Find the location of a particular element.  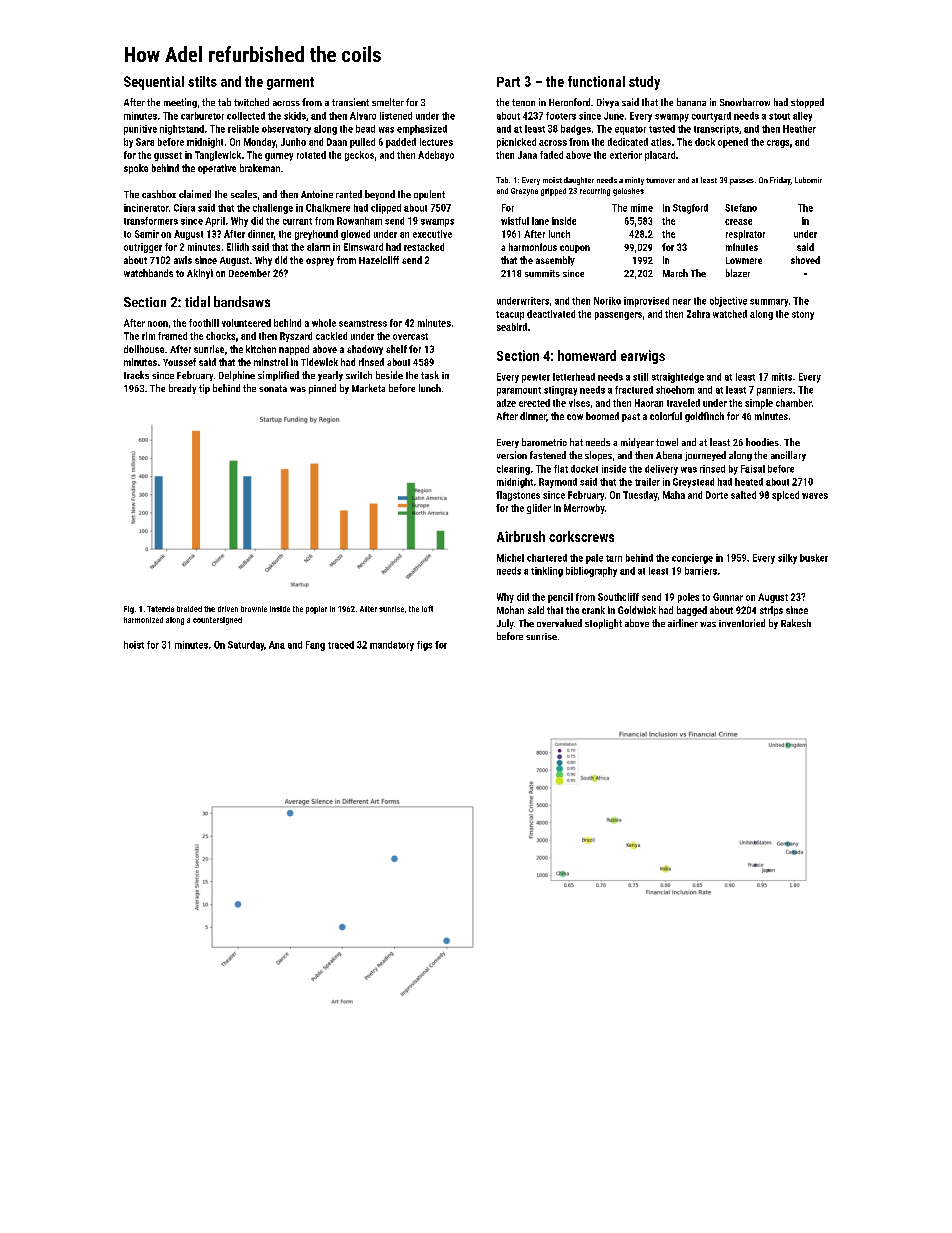

padded is located at coordinates (401, 143).
